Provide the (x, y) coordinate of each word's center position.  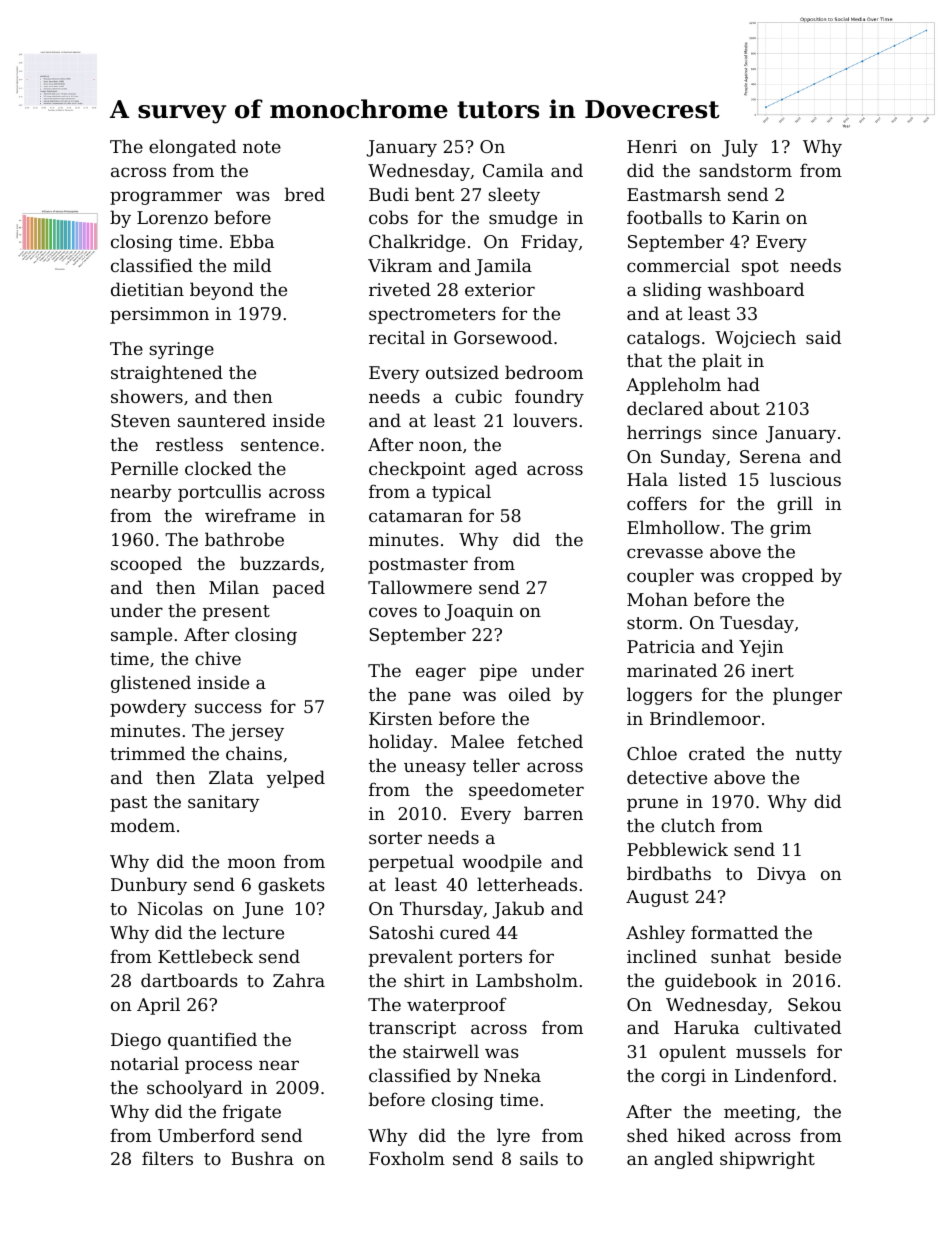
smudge (523, 219)
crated (717, 753)
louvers (545, 420)
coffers (657, 503)
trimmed (147, 753)
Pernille (144, 468)
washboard (756, 289)
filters (167, 1158)
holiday (401, 743)
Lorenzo (172, 217)
